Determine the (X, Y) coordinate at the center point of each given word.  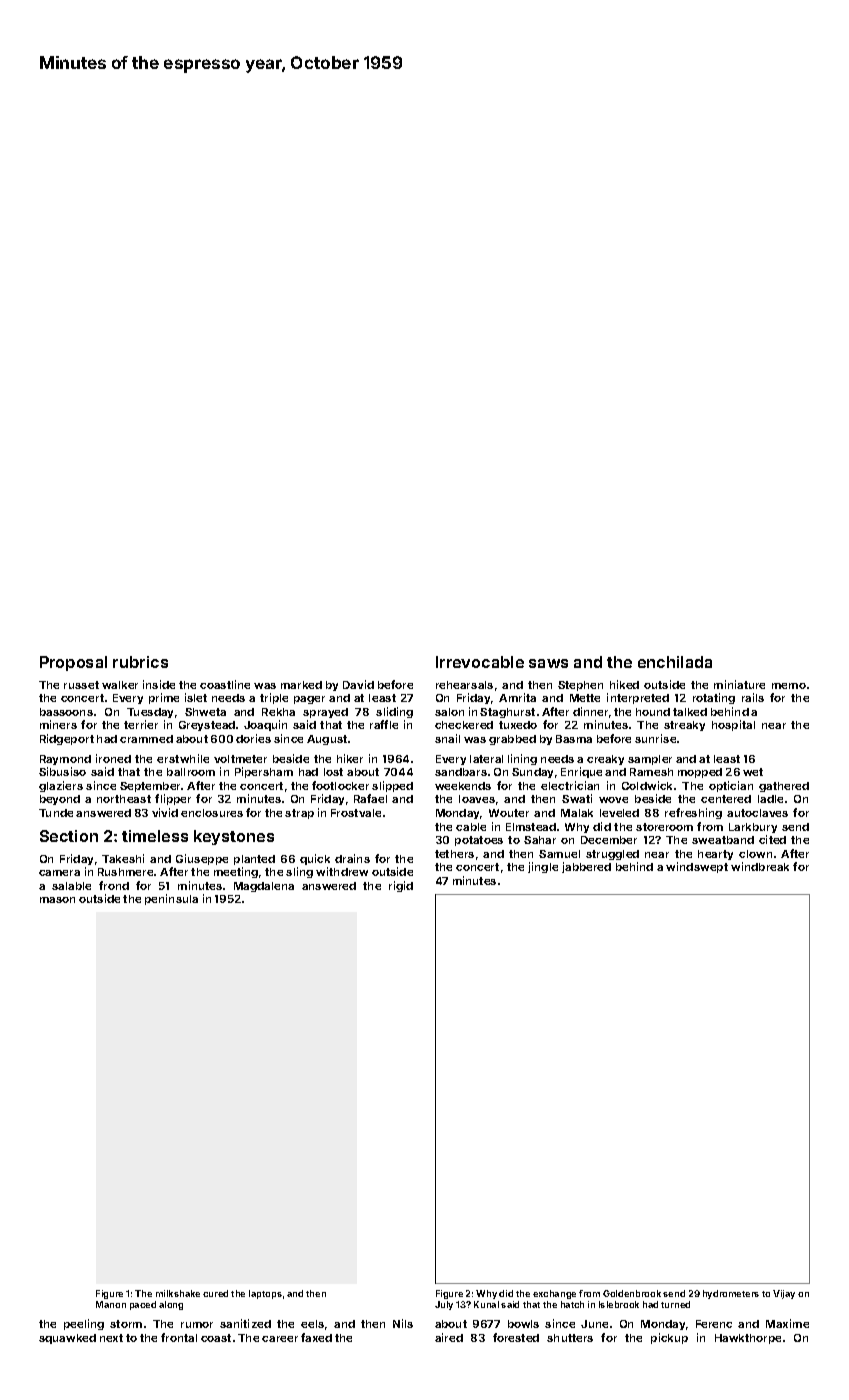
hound (653, 712)
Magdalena (264, 887)
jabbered (586, 867)
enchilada (675, 662)
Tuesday (150, 713)
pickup (669, 1338)
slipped (392, 786)
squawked (67, 1339)
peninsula (171, 899)
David (358, 684)
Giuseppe (202, 859)
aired (449, 1337)
